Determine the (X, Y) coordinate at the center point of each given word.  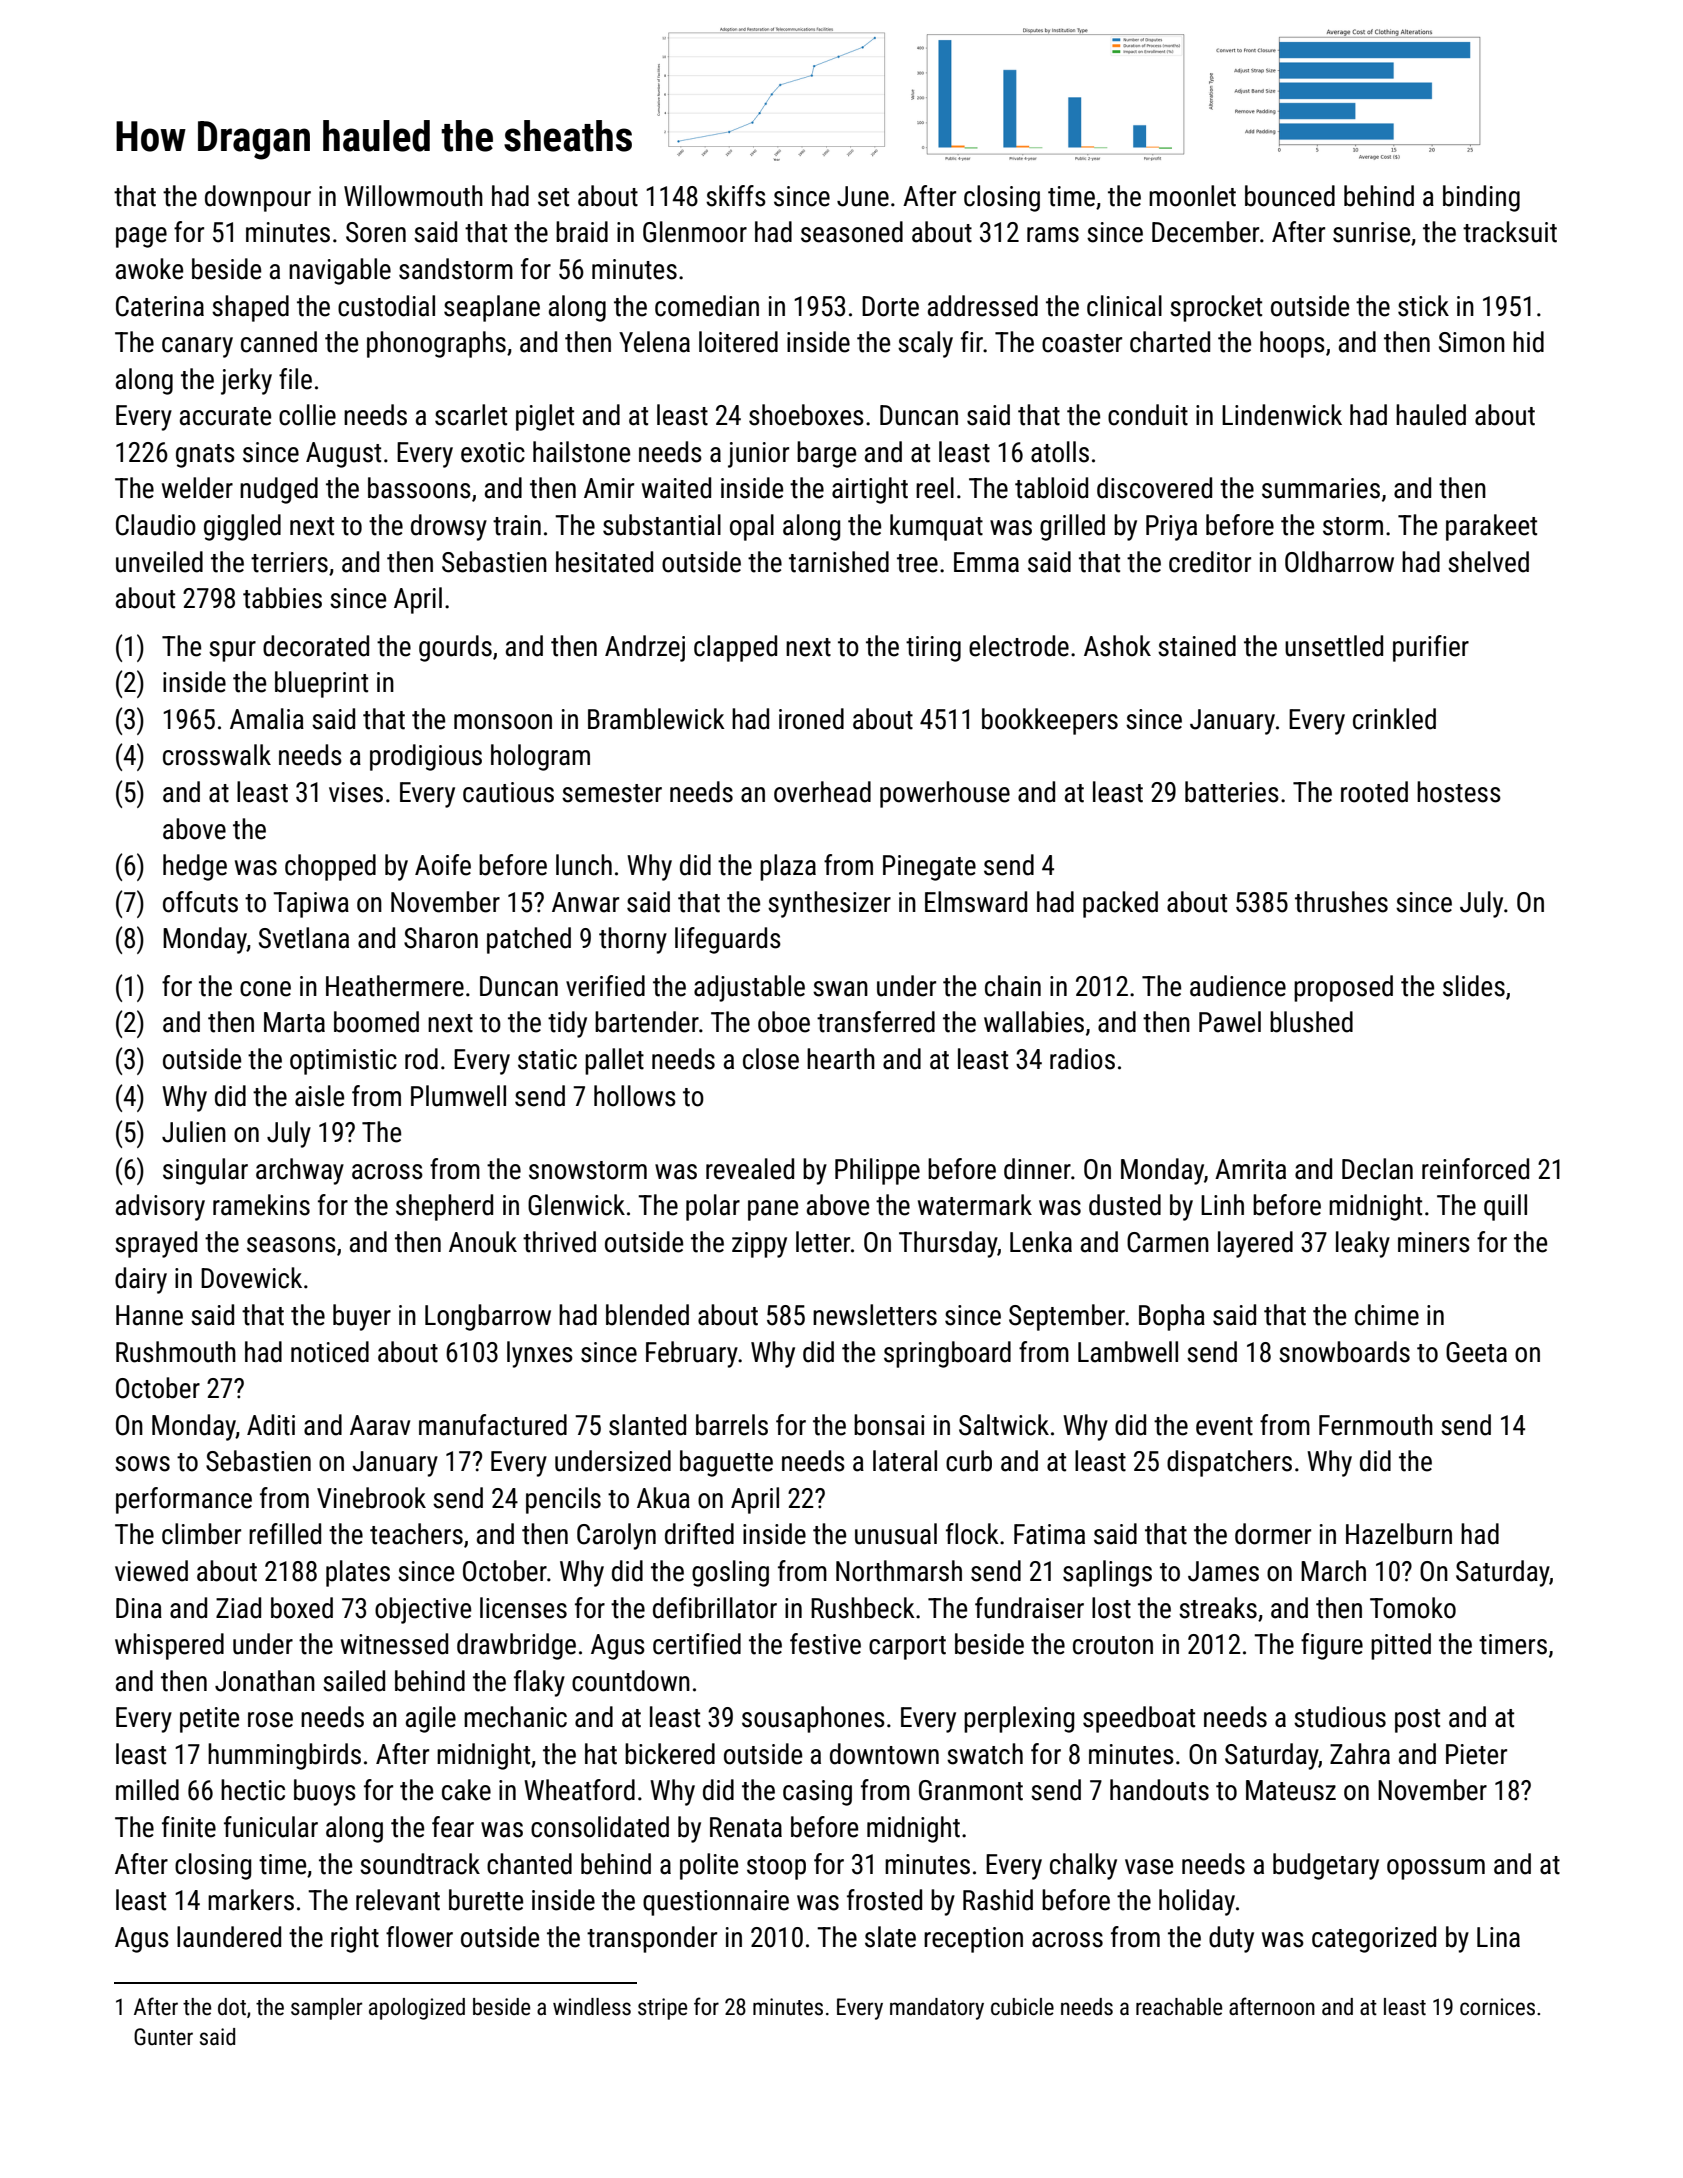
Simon (1472, 342)
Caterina (160, 306)
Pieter (1476, 1754)
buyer (362, 1317)
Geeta (1476, 1352)
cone (265, 989)
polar (713, 1207)
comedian (707, 306)
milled (147, 1790)
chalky (1083, 1866)
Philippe (877, 1171)
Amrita (1250, 1169)
